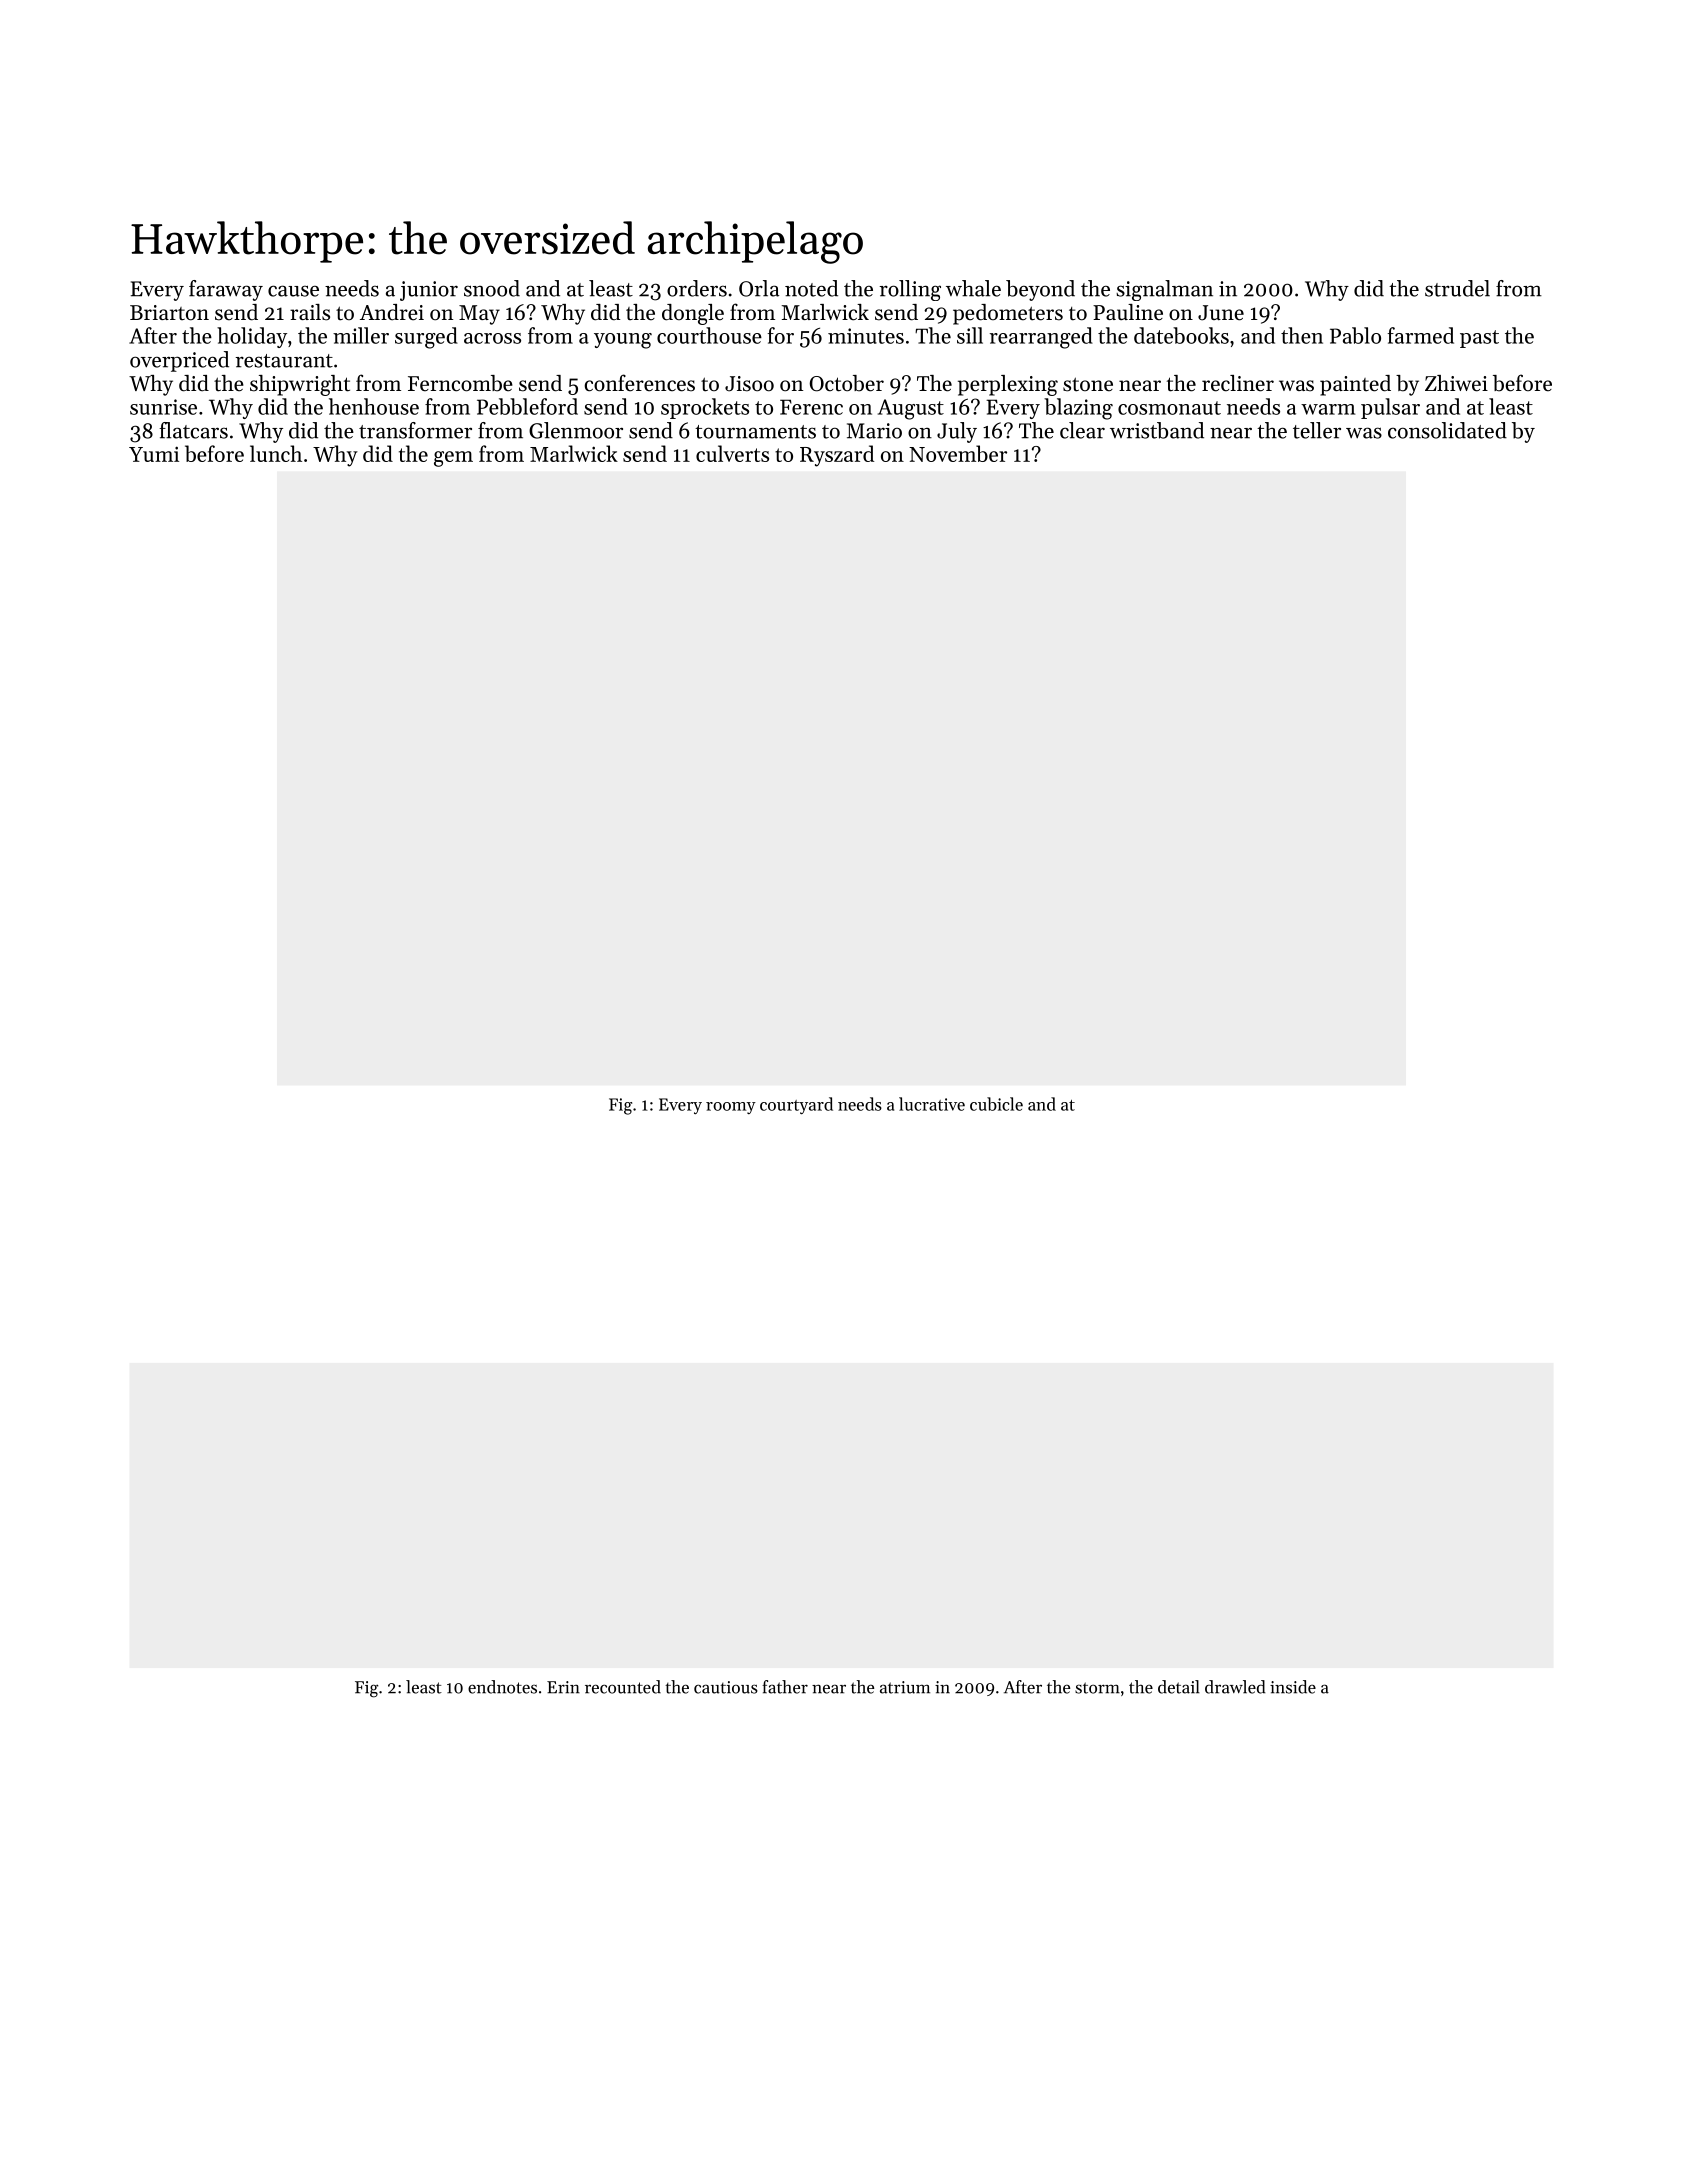 The height and width of the screenshot is (2178, 1683). Describe the element at coordinates (1457, 288) in the screenshot. I see `strudel` at that location.
